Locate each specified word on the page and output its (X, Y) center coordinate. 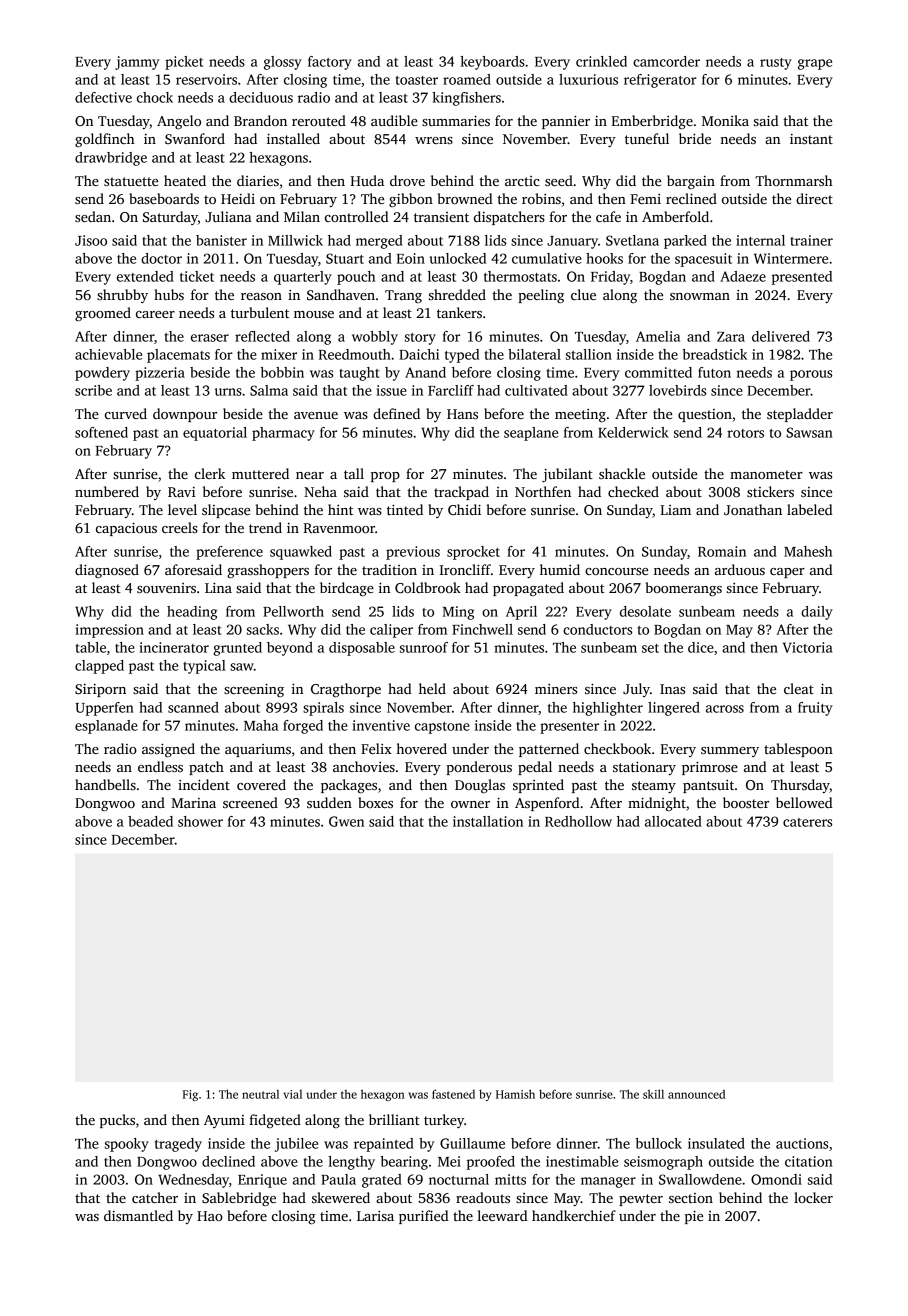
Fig (190, 1095)
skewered (341, 1197)
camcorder (666, 61)
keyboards (492, 63)
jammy (137, 63)
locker (813, 1197)
